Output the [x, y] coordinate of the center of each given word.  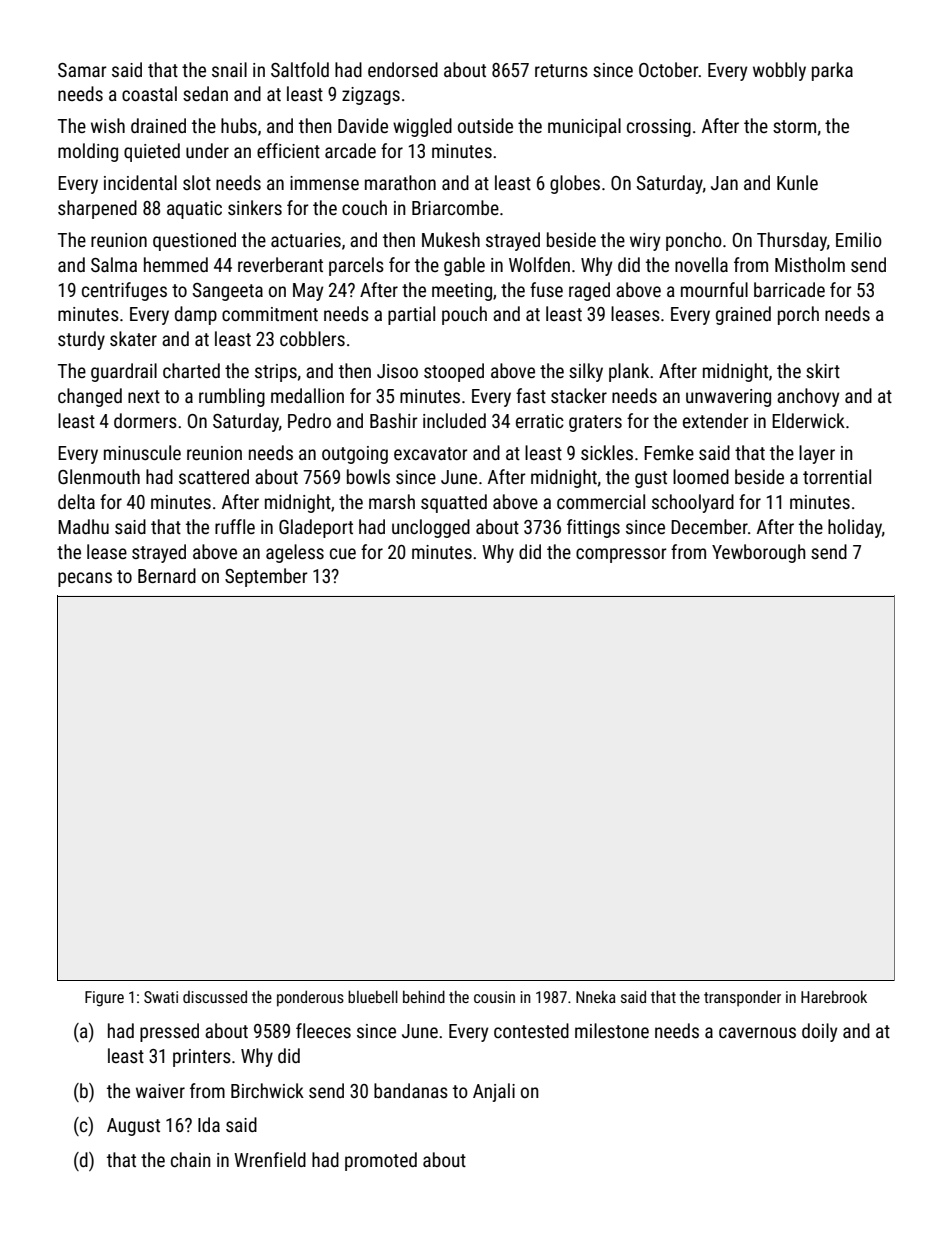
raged [589, 291]
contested [531, 1030]
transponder [742, 999]
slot [197, 182]
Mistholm [810, 264]
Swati [161, 997]
